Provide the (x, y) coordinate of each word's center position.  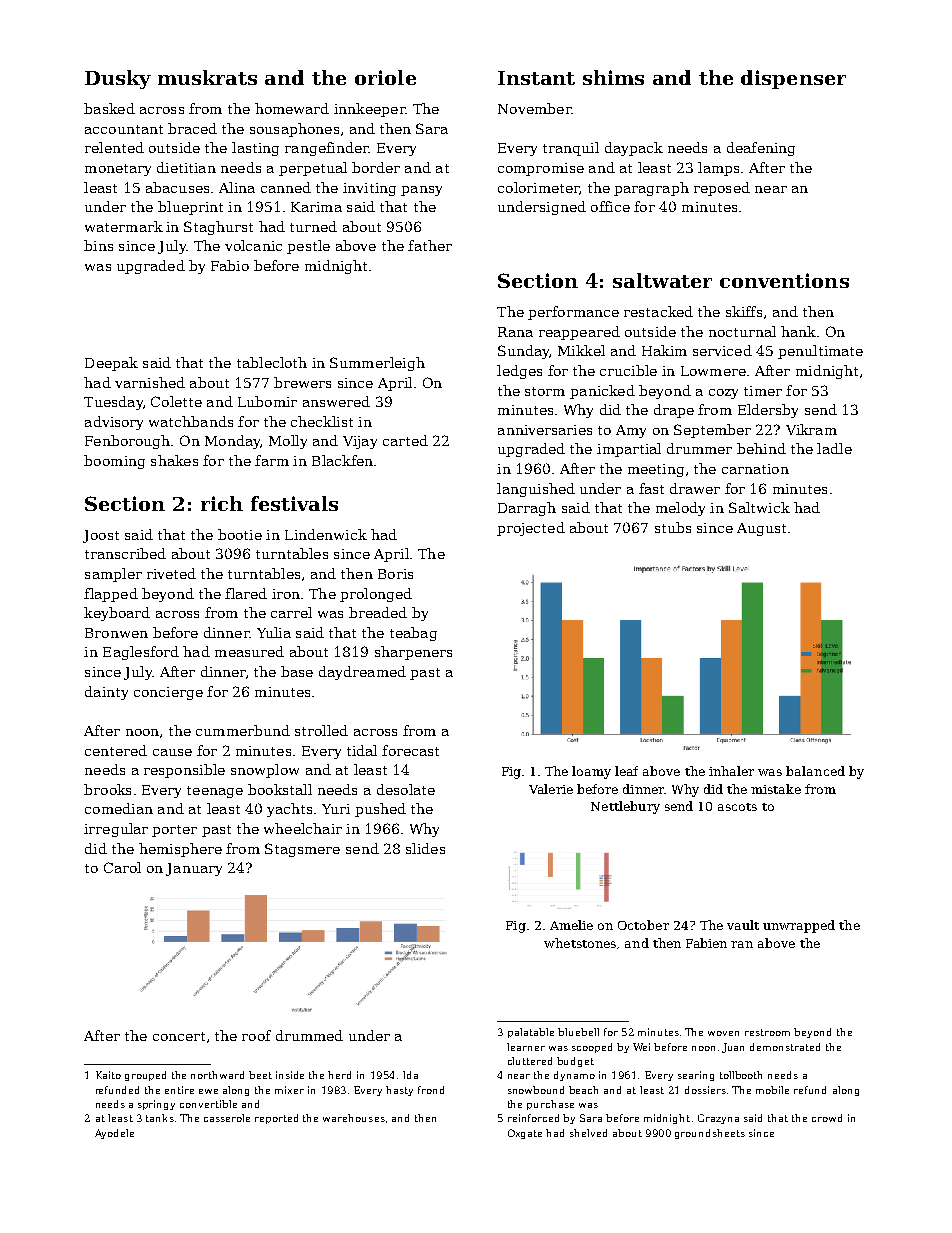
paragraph (651, 189)
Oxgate (525, 1134)
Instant (536, 78)
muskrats (207, 77)
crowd (827, 1118)
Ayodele (114, 1134)
